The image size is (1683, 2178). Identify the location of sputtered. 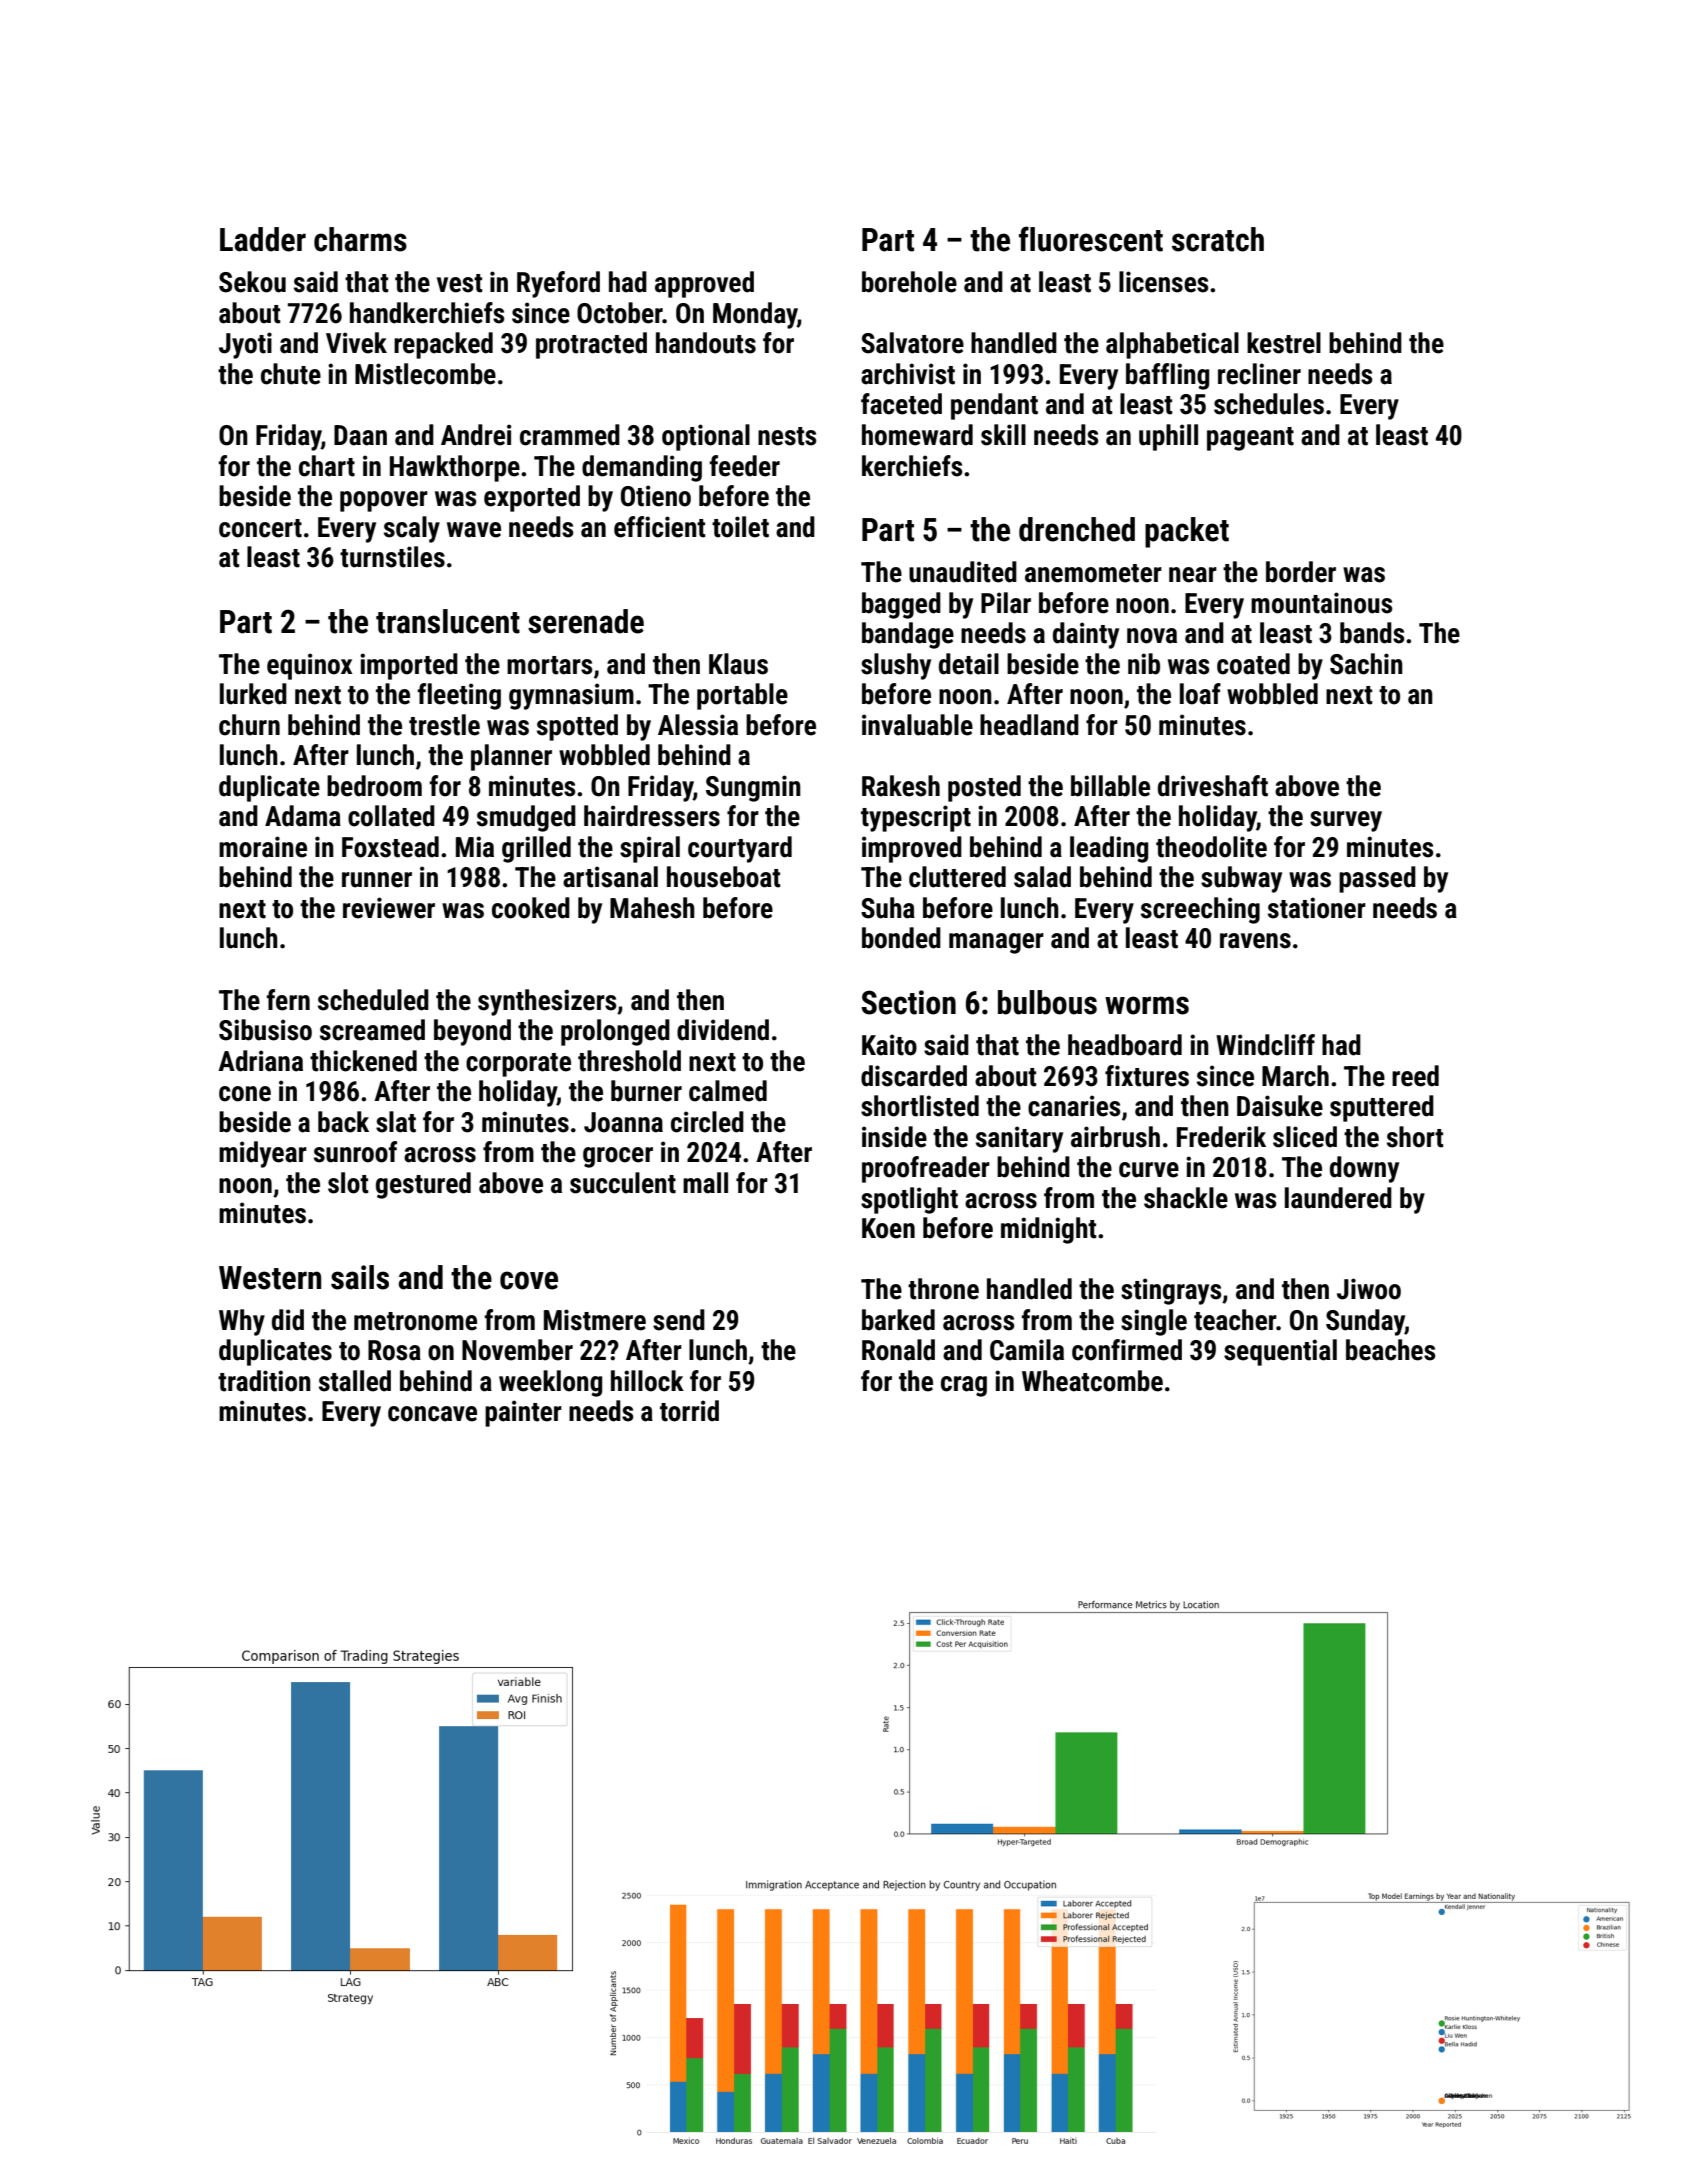
(1382, 1108).
